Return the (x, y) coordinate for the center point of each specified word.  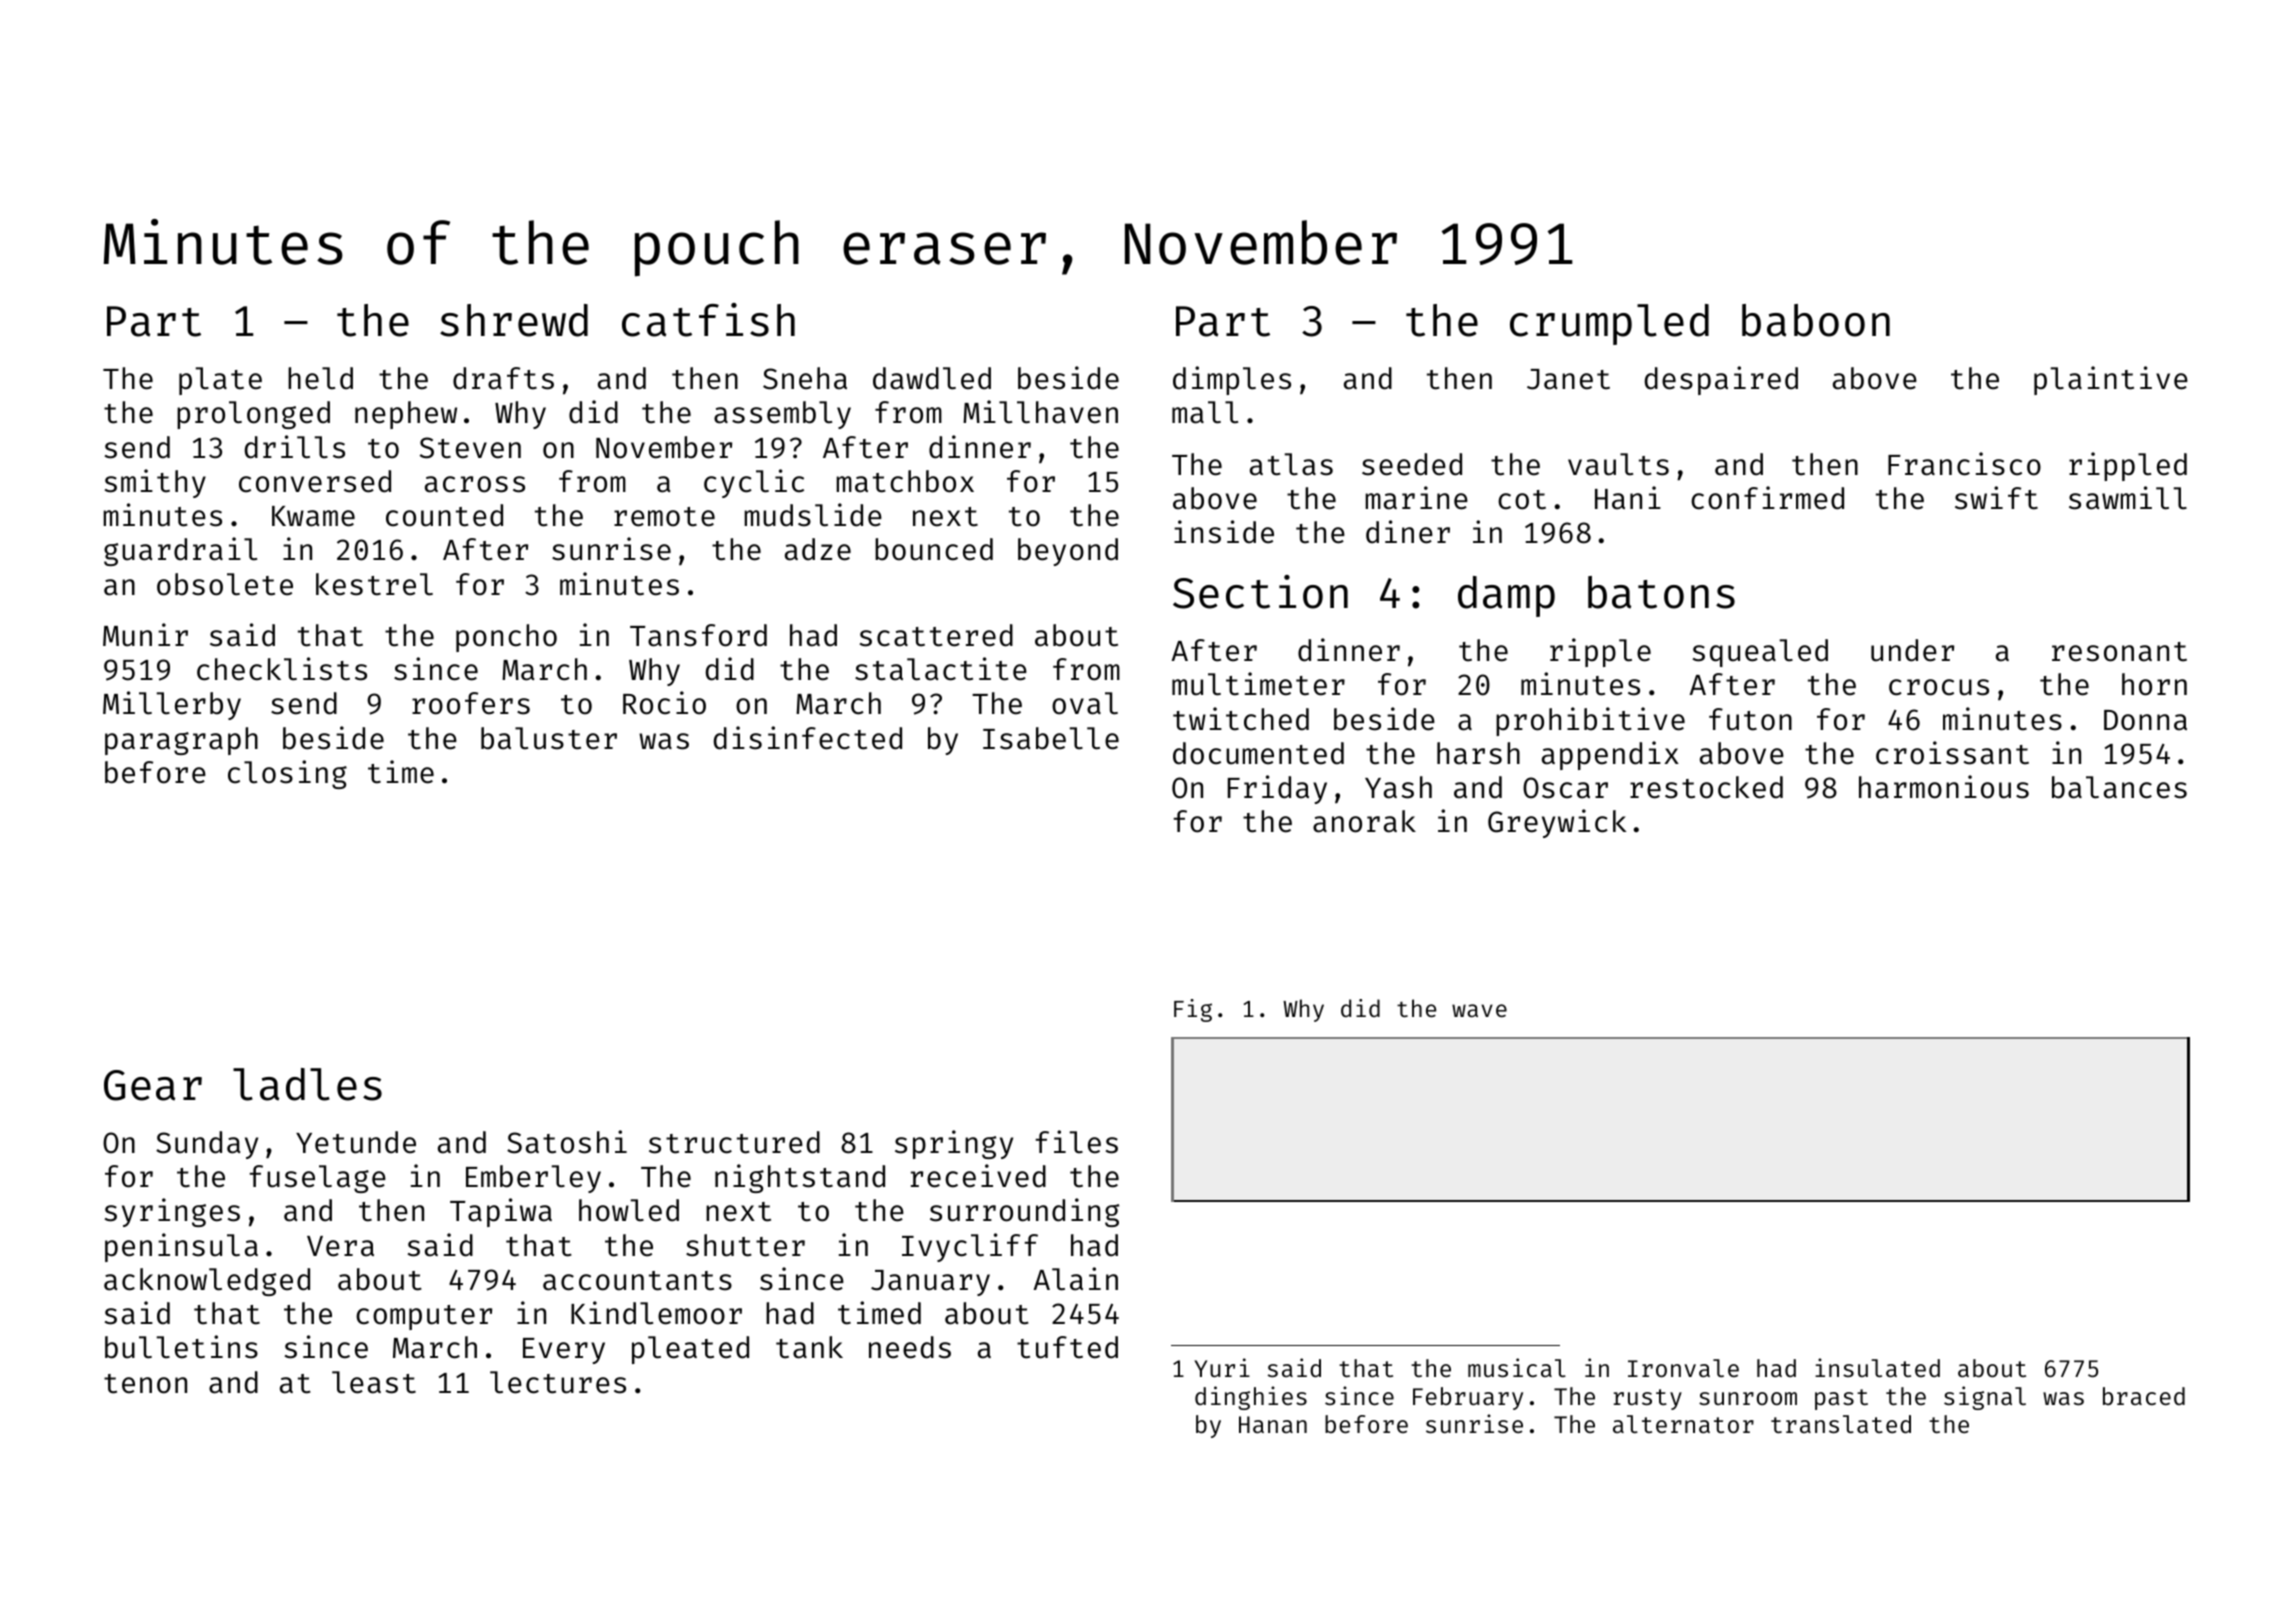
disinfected (807, 738)
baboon (1816, 320)
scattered (936, 635)
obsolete (225, 584)
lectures (558, 1382)
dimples (1232, 380)
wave (1479, 1010)
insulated (1877, 1367)
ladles (307, 1084)
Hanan (1273, 1424)
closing (287, 774)
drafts (503, 378)
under (1912, 650)
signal (1985, 1398)
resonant (2119, 652)
